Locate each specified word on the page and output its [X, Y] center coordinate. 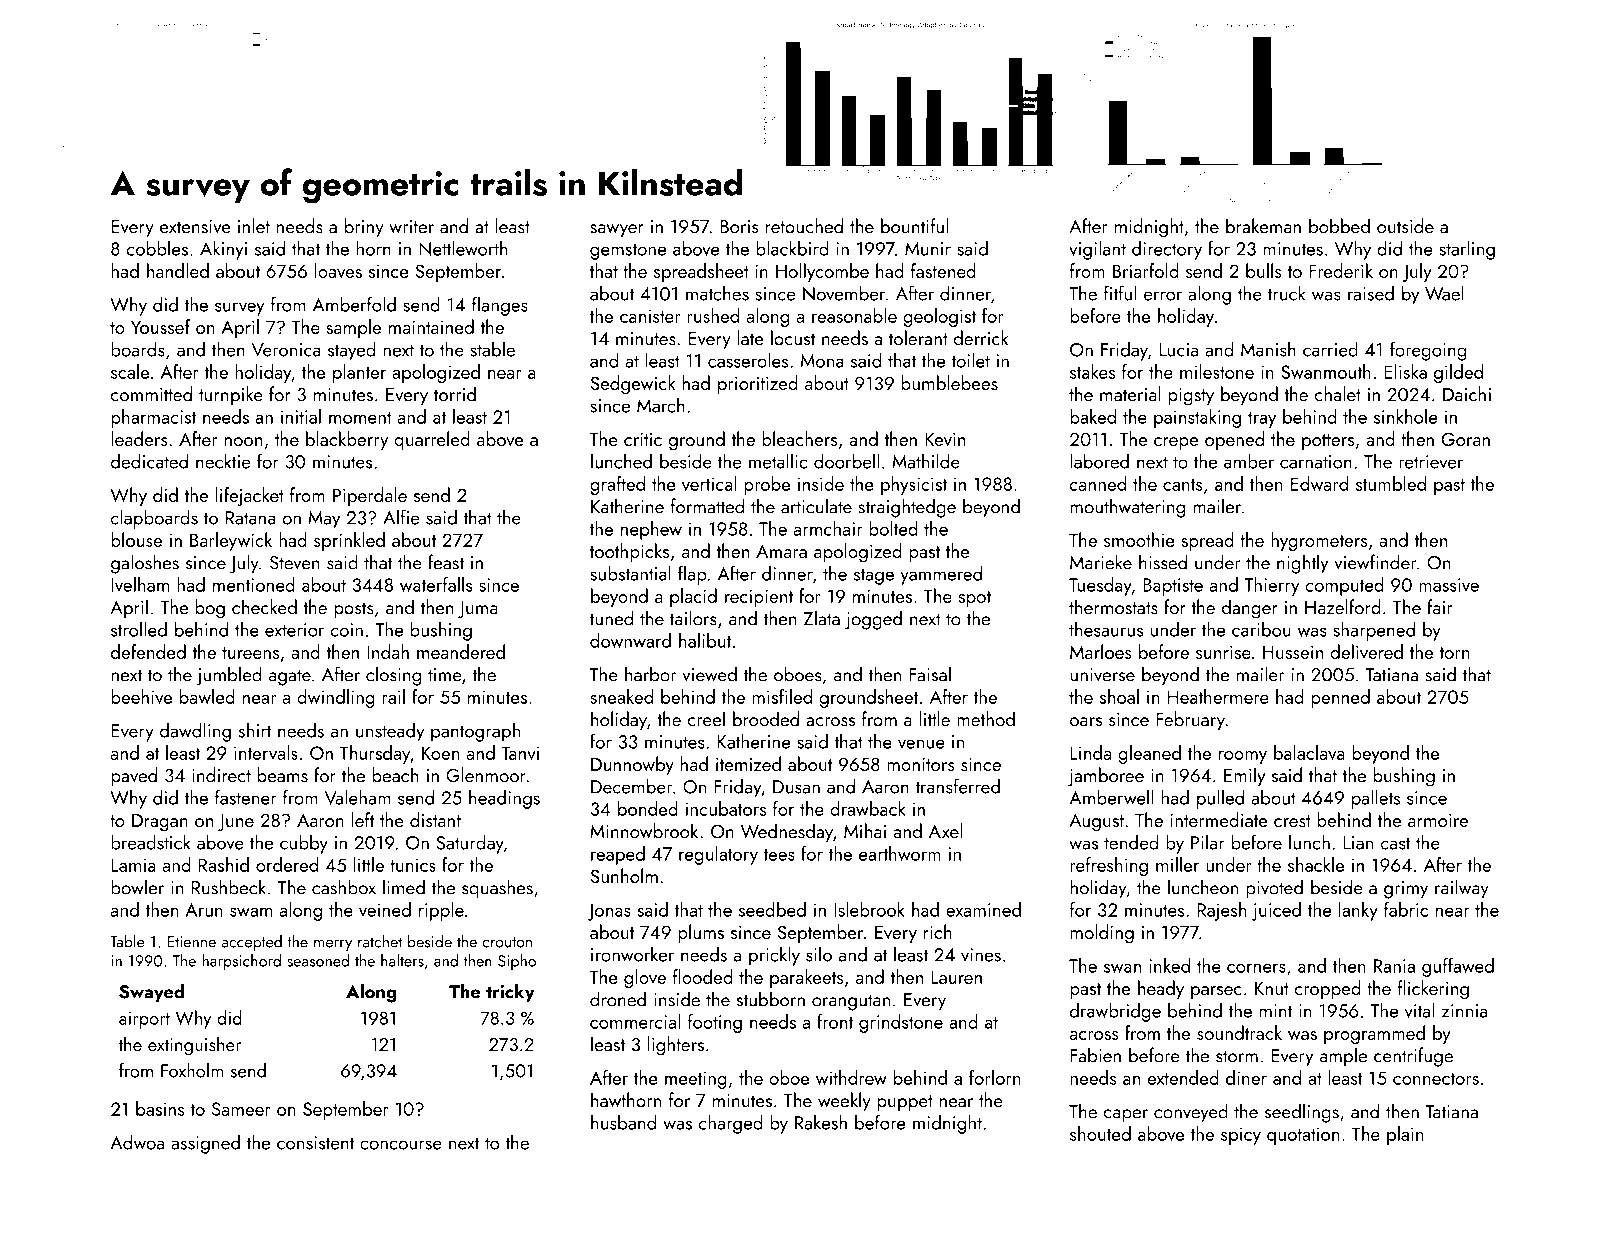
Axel [945, 831]
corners [1256, 968]
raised [1371, 293]
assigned [205, 1144]
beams [282, 775]
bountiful [914, 226]
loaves [338, 270]
